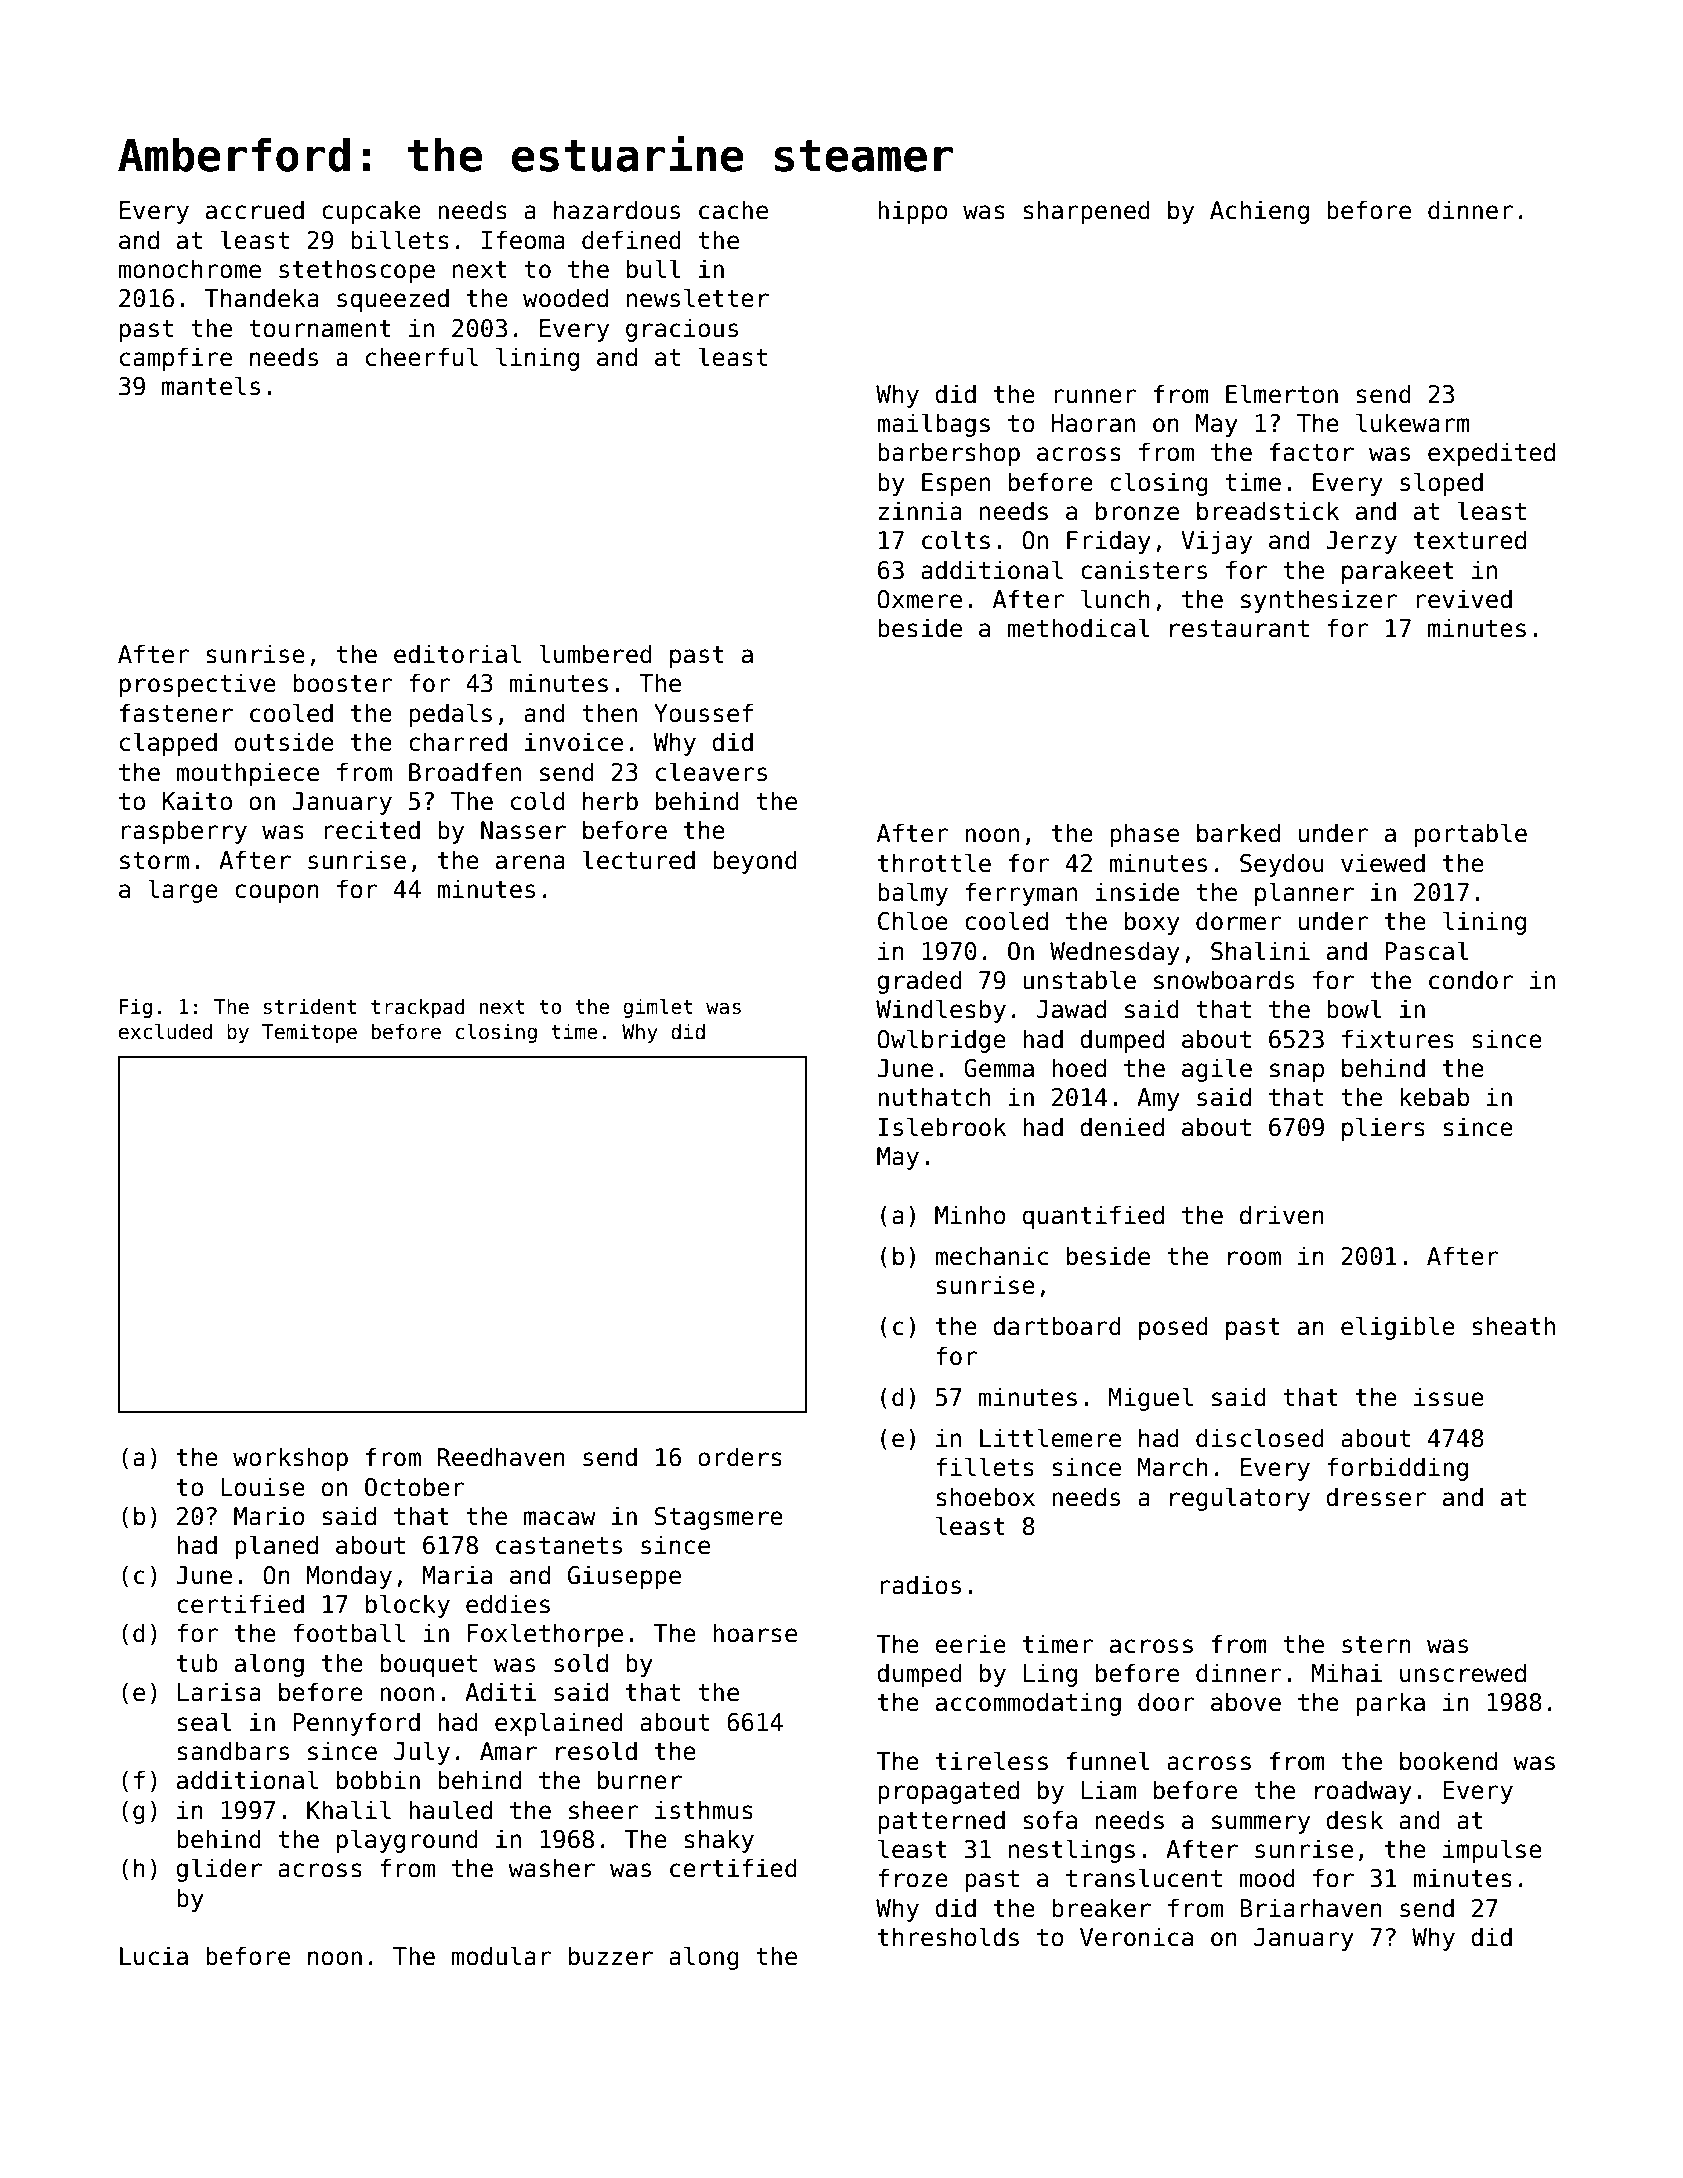 The width and height of the page is (1683, 2178). Describe the element at coordinates (154, 1956) in the page. I see `Lucia` at that location.
